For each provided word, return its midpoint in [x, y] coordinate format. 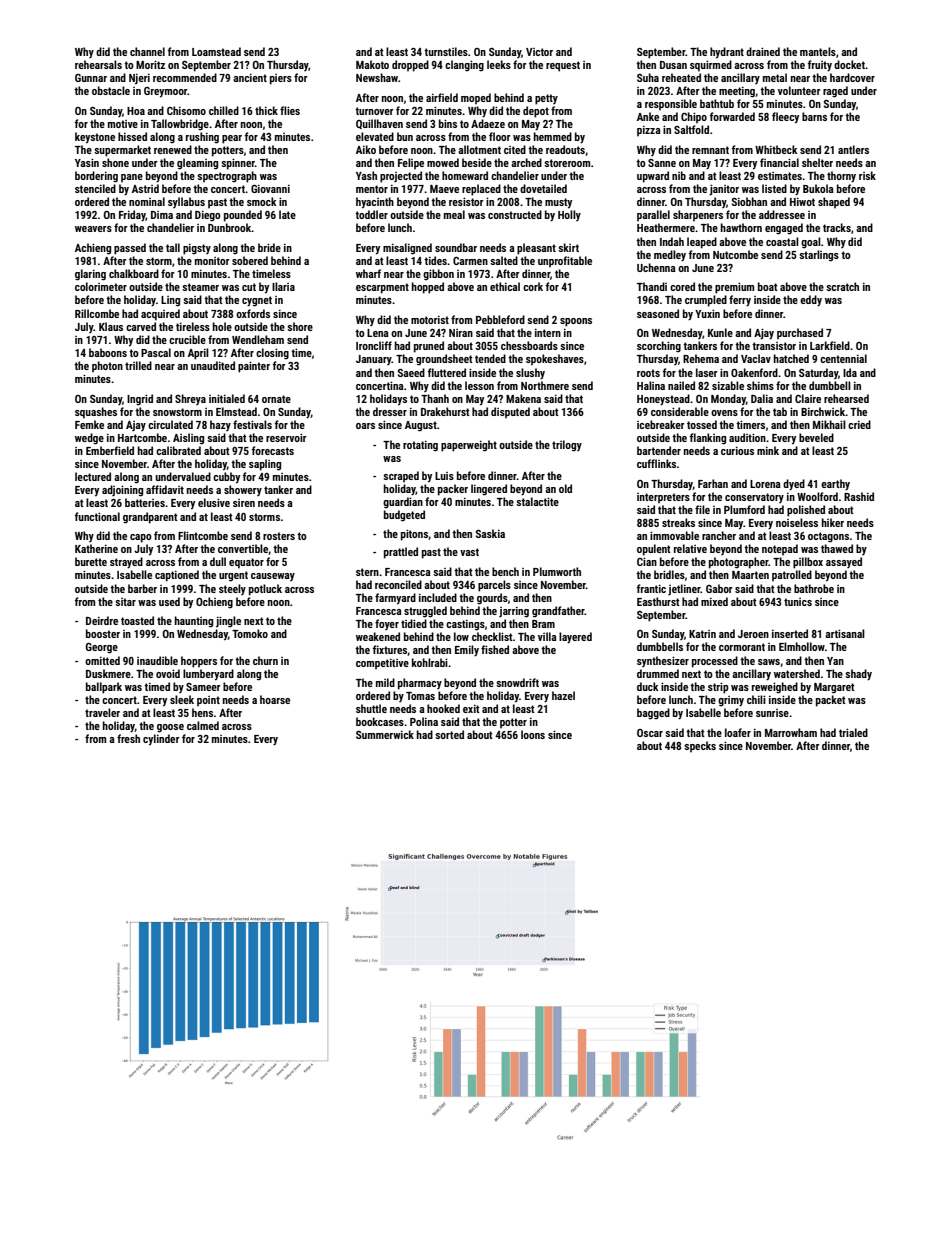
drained [763, 51]
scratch [842, 286]
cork [533, 286]
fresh [128, 738]
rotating [420, 446]
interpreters [663, 498]
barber [142, 588]
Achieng [93, 249]
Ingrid [140, 400]
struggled [425, 612]
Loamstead [216, 51]
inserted [790, 633]
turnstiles [446, 51]
